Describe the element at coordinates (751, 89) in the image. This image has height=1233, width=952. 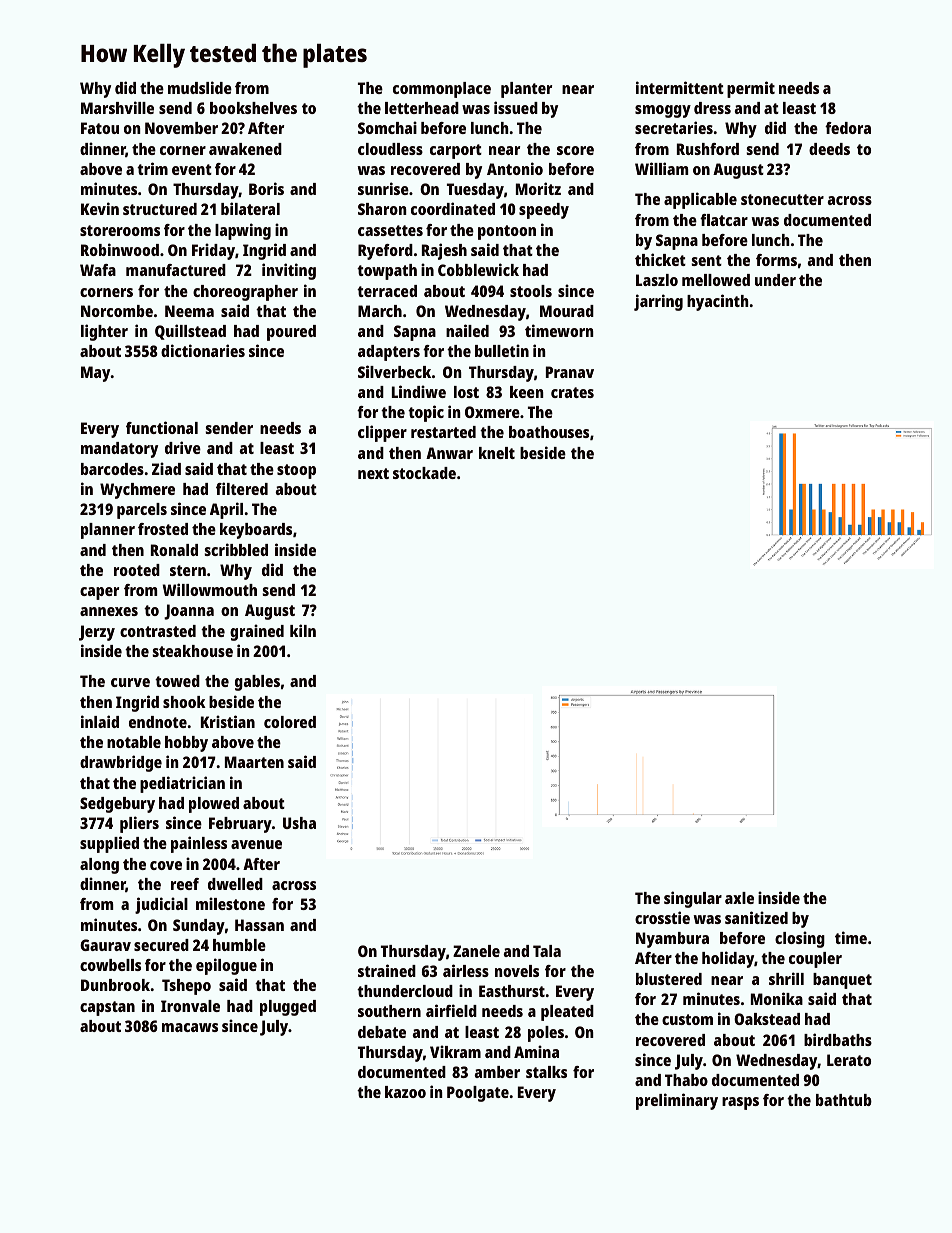
I see `permit` at that location.
